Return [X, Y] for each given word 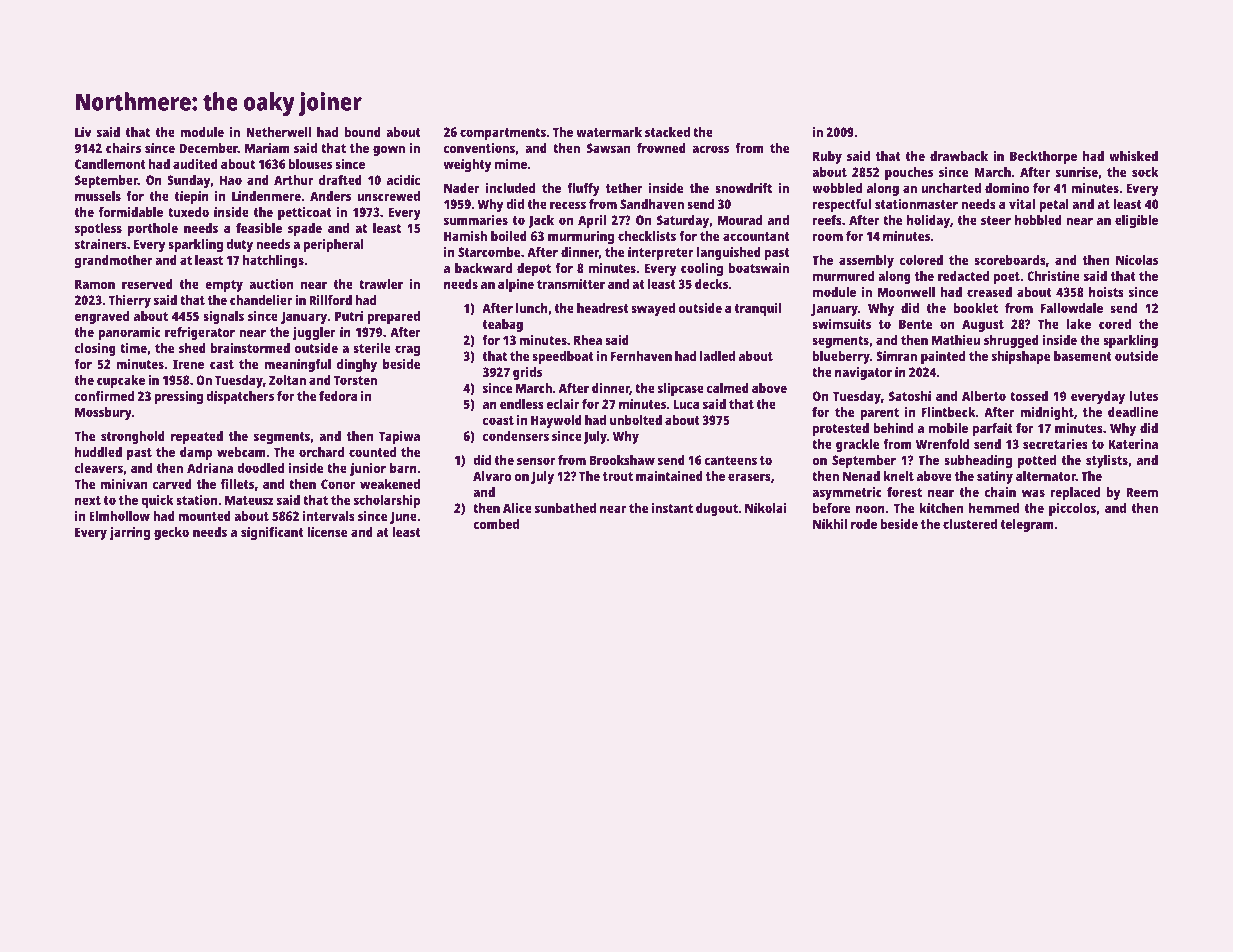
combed [496, 524]
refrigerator [200, 333]
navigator [863, 373]
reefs [827, 220]
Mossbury [103, 413]
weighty [467, 165]
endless [522, 404]
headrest [603, 308]
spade [305, 229]
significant [272, 533]
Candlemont [110, 164]
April [592, 221]
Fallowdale [1072, 308]
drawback [959, 156]
